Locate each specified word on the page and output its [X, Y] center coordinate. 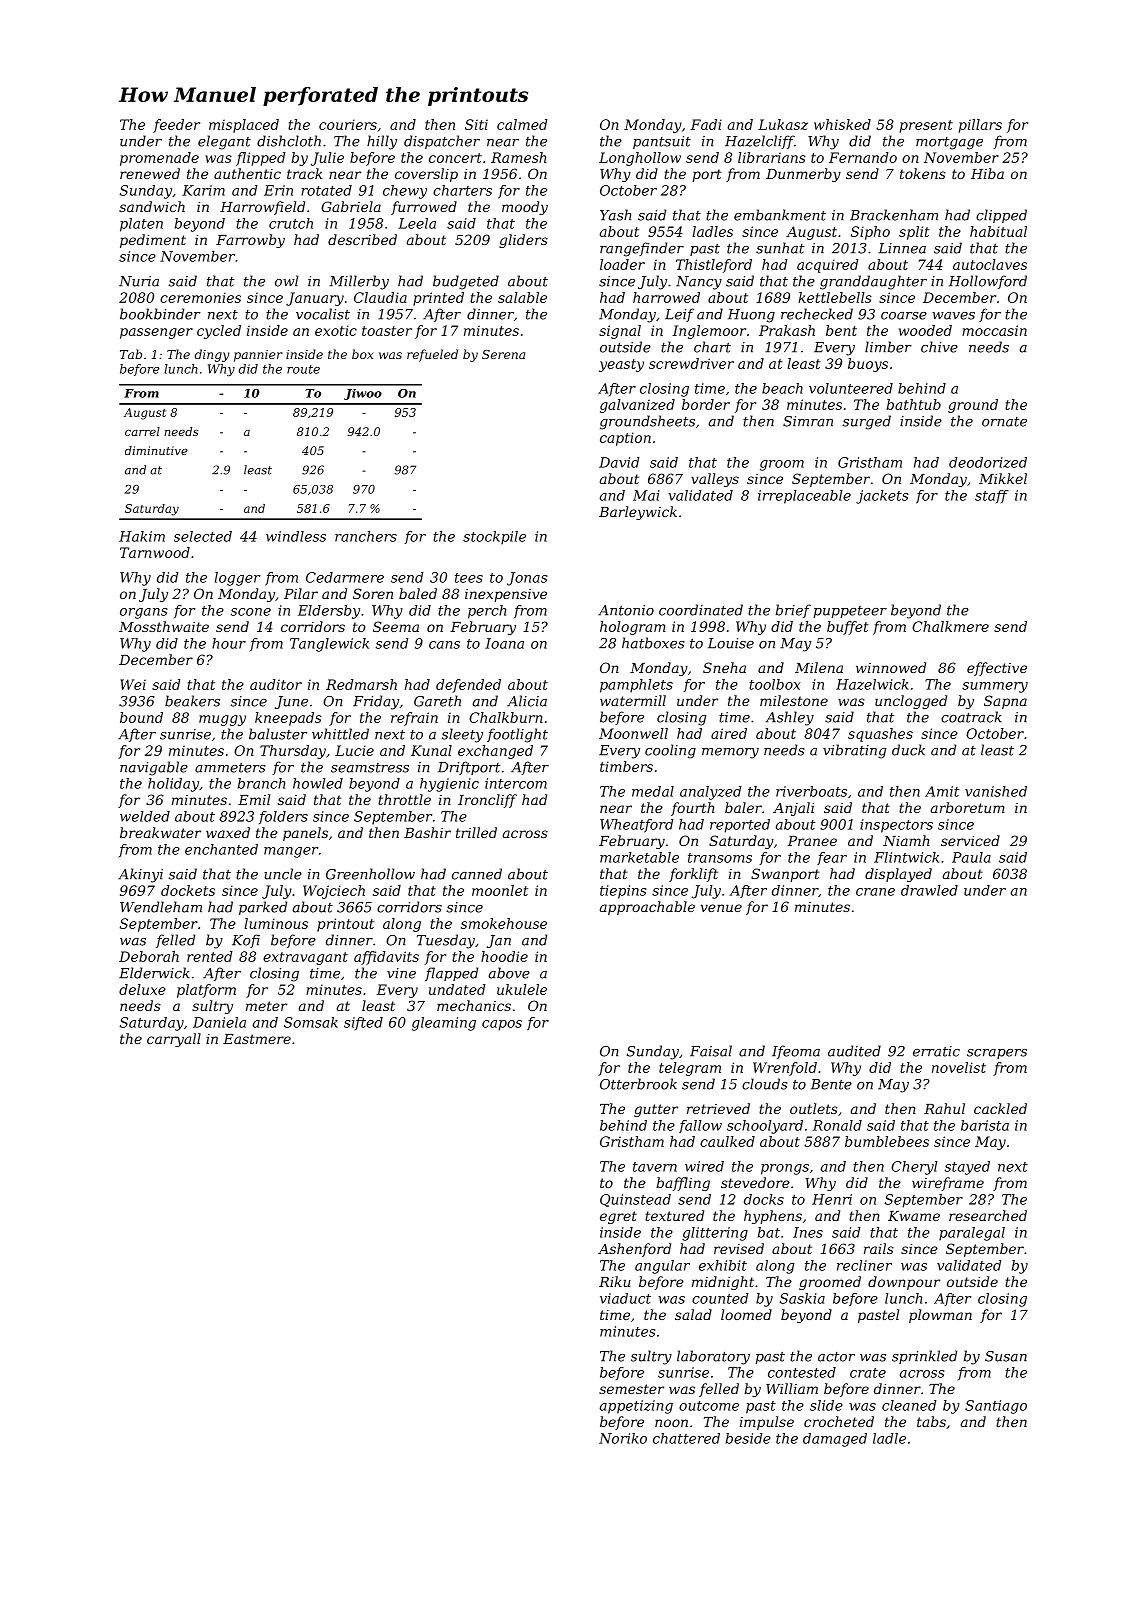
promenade [159, 159]
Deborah [149, 956]
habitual [998, 231]
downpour [904, 1283]
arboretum [968, 807]
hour [229, 643]
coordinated [701, 610]
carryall [174, 1040]
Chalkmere [950, 626]
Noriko [623, 1438]
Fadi [706, 124]
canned [477, 874]
